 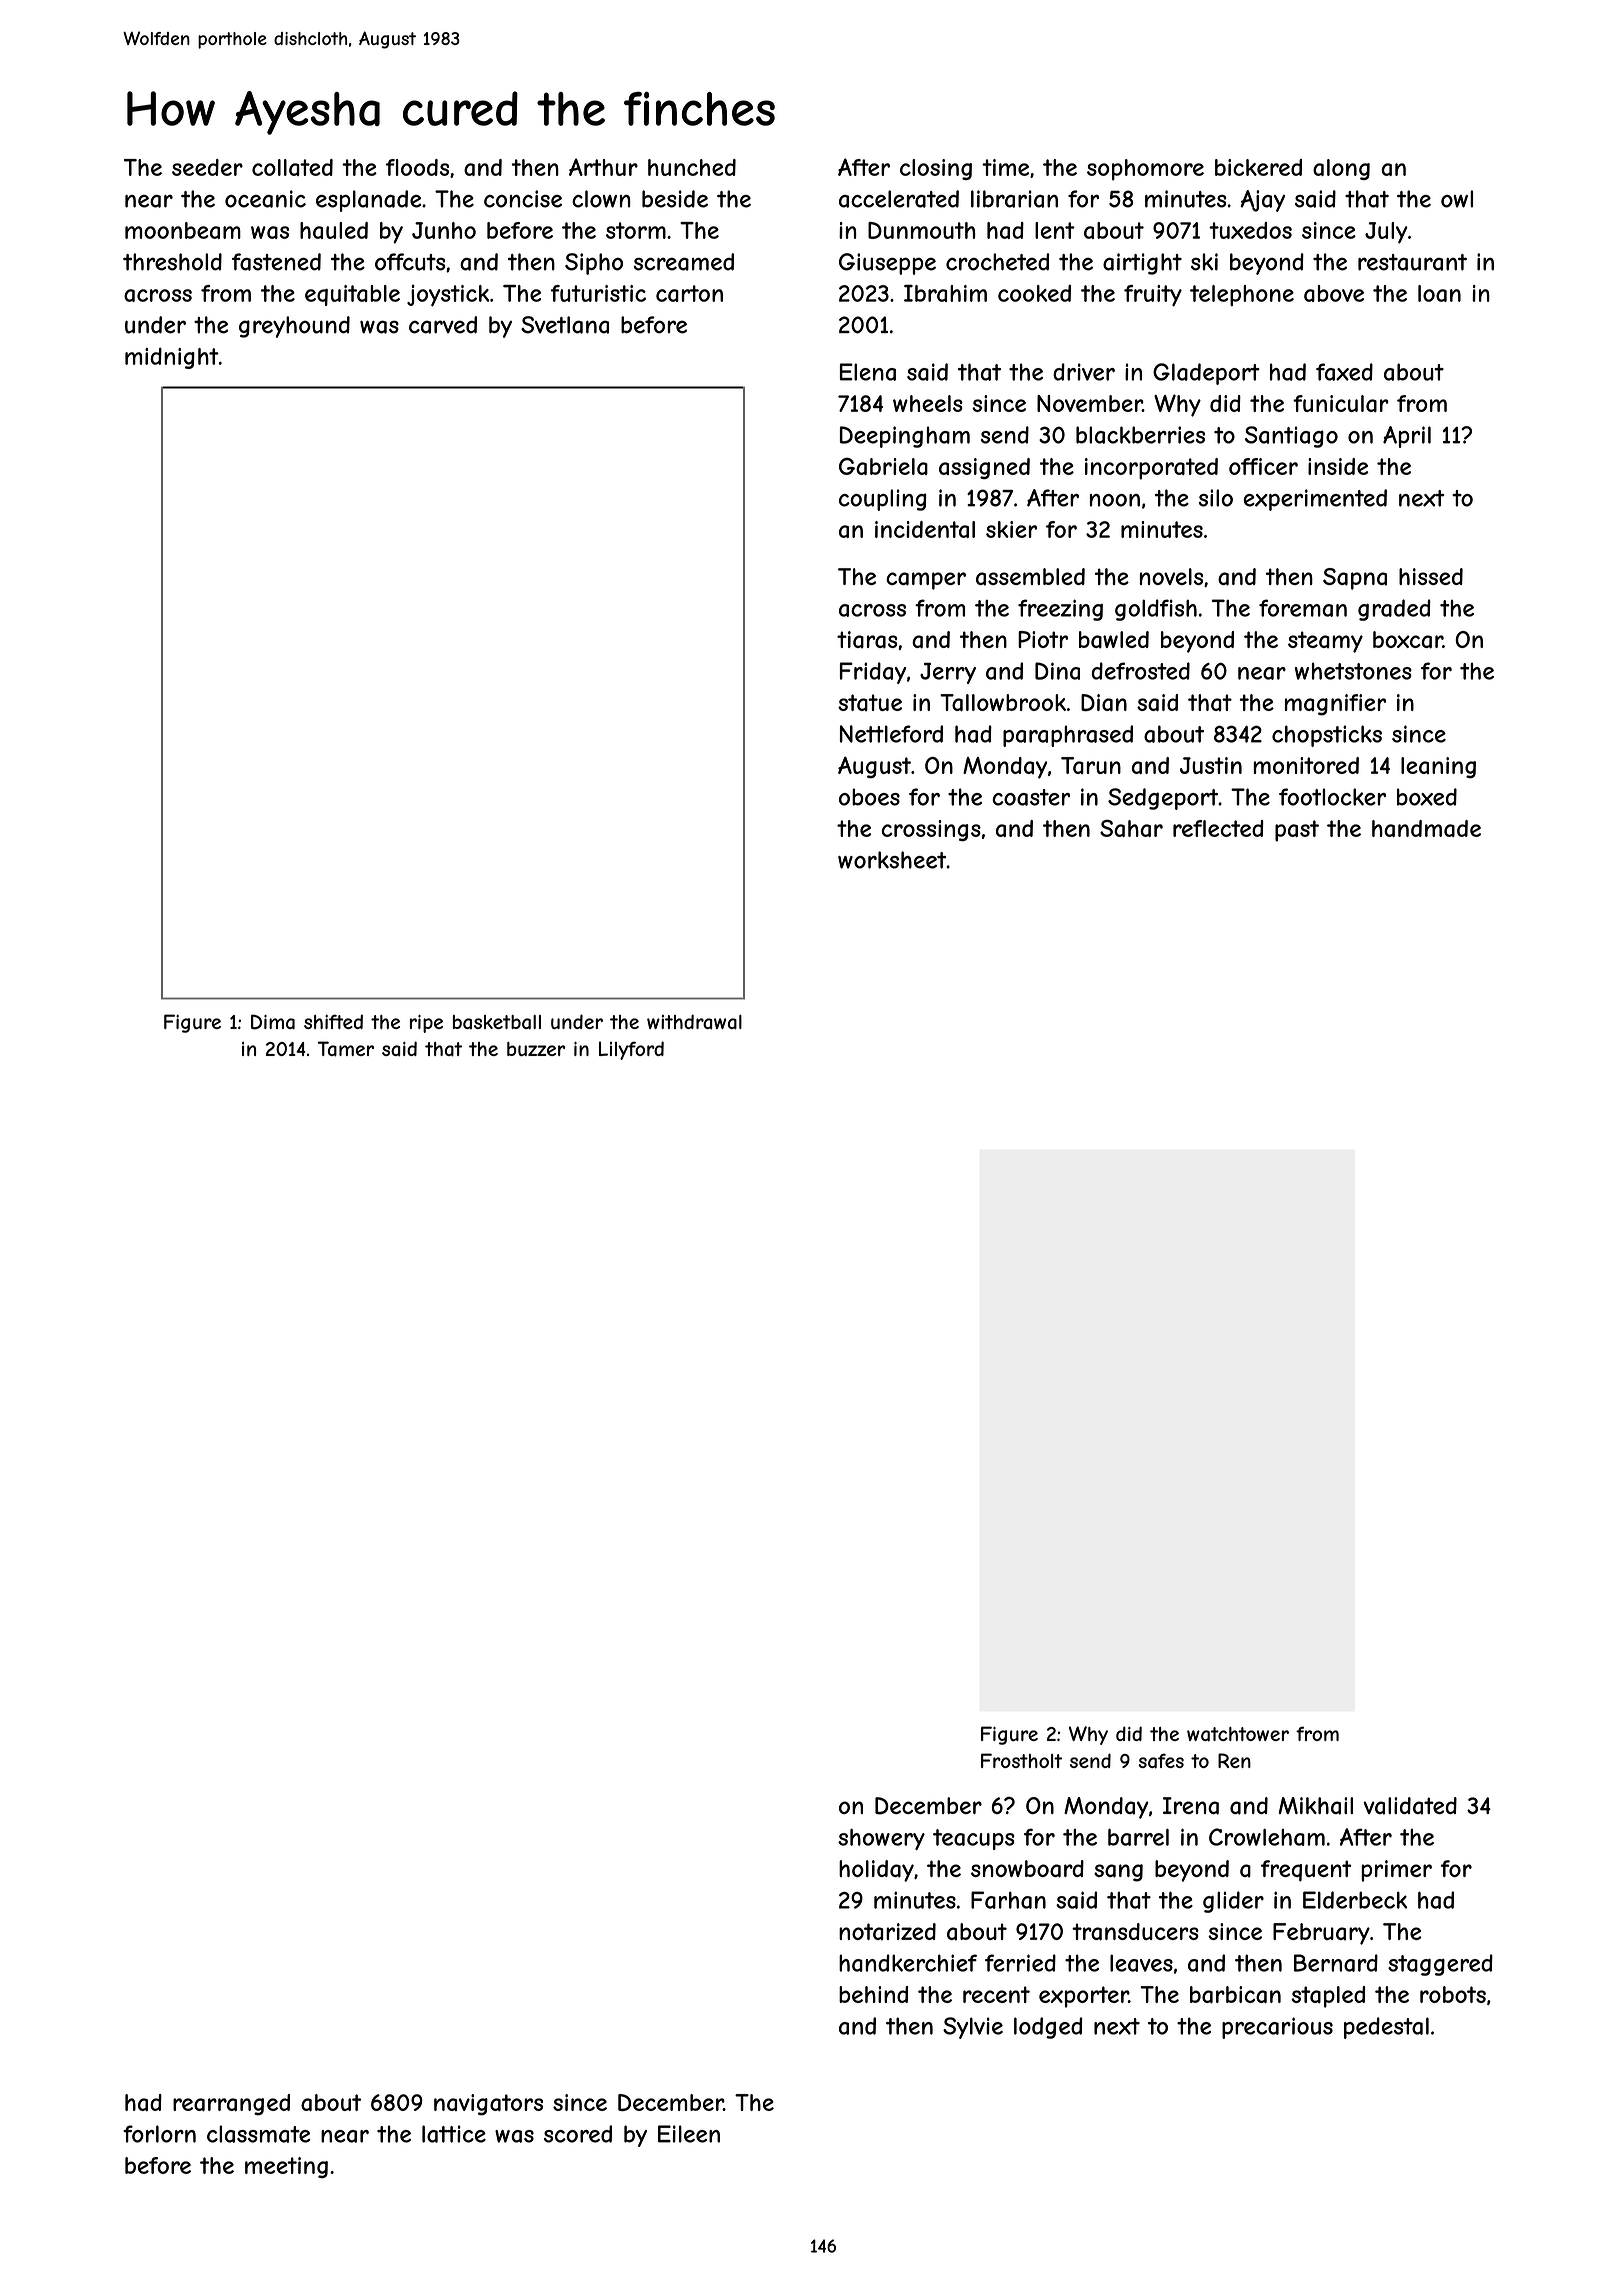 I want to click on hunched, so click(x=692, y=167).
